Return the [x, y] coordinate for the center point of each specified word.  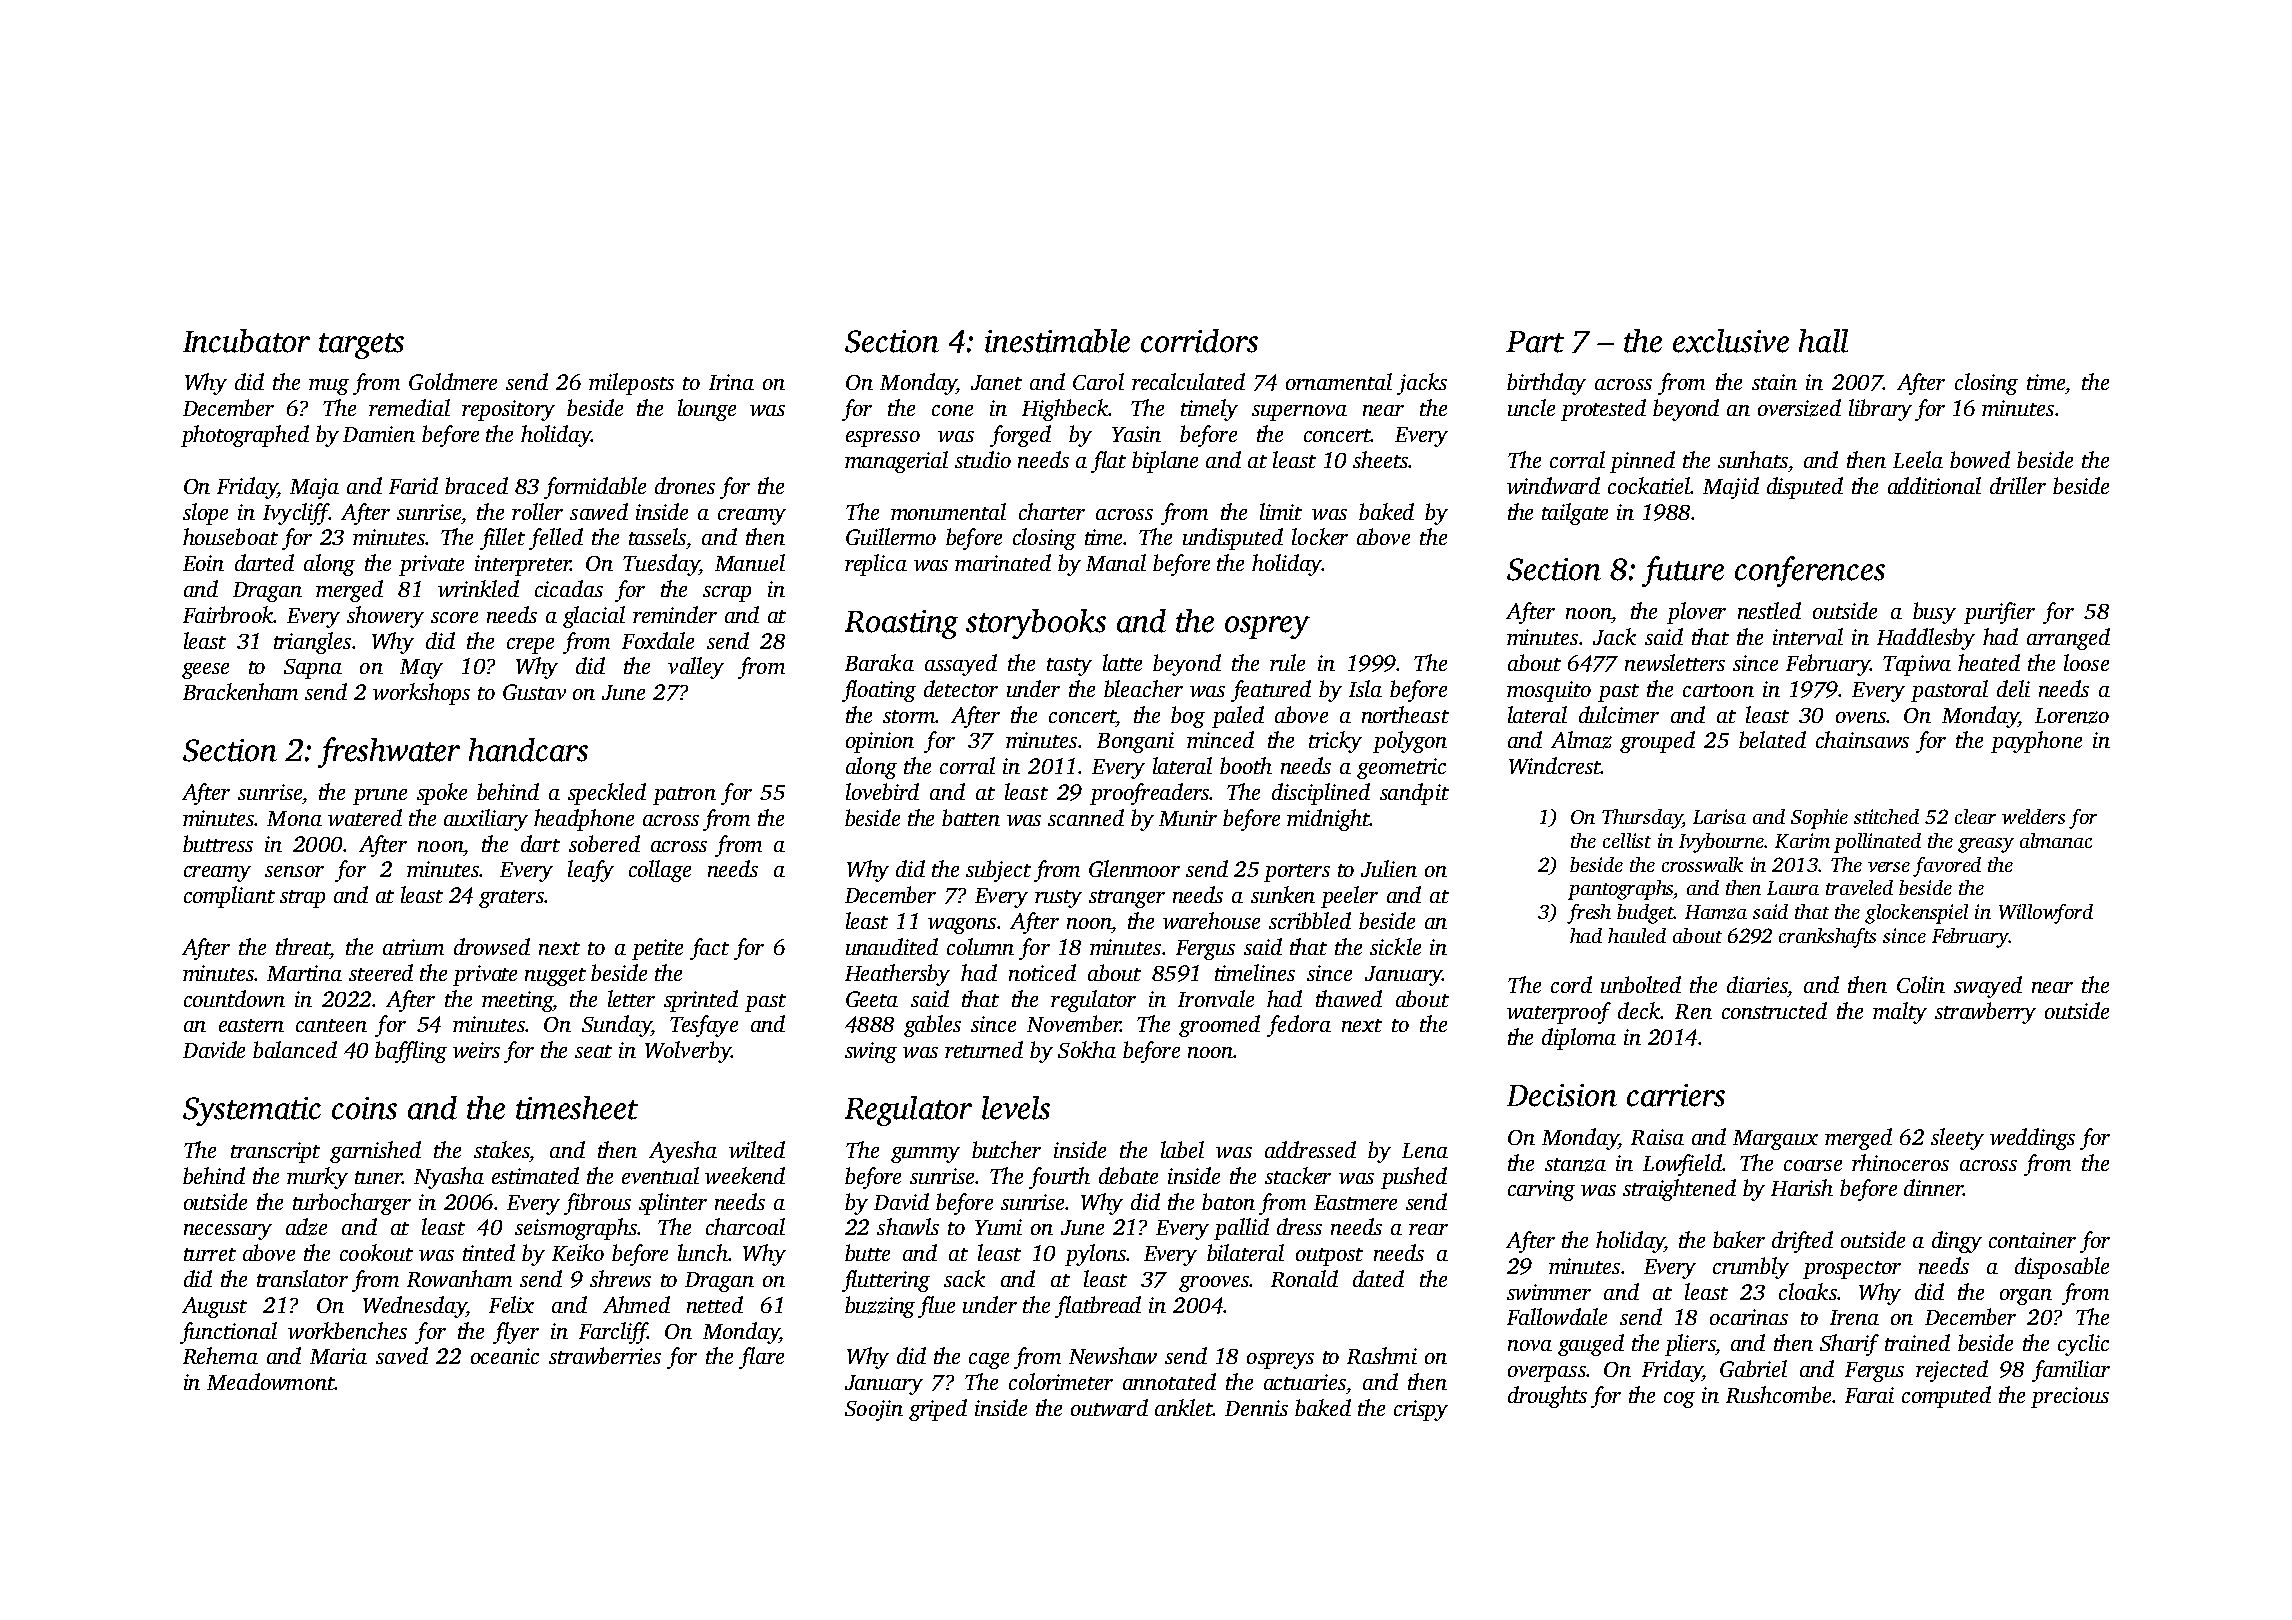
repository [508, 410]
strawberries [605, 1355]
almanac [2056, 840]
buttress [218, 843]
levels [1016, 1108]
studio [983, 459]
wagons [962, 926]
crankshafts [1827, 938]
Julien [1389, 868]
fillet [502, 539]
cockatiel [1649, 485]
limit [1281, 511]
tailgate [1575, 514]
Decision [1562, 1095]
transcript [275, 1152]
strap [302, 899]
